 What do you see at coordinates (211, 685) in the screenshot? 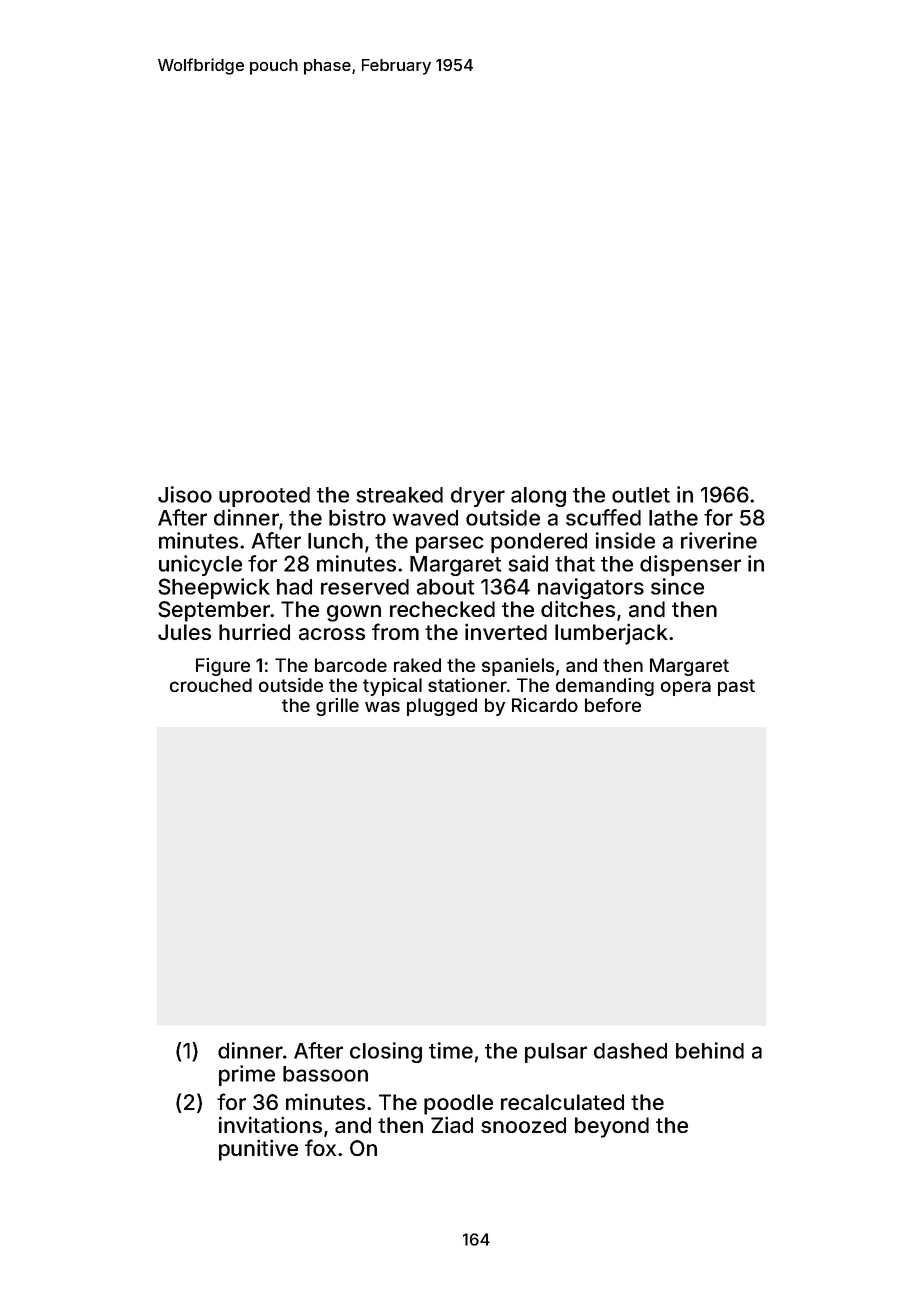
I see `crouched` at bounding box center [211, 685].
